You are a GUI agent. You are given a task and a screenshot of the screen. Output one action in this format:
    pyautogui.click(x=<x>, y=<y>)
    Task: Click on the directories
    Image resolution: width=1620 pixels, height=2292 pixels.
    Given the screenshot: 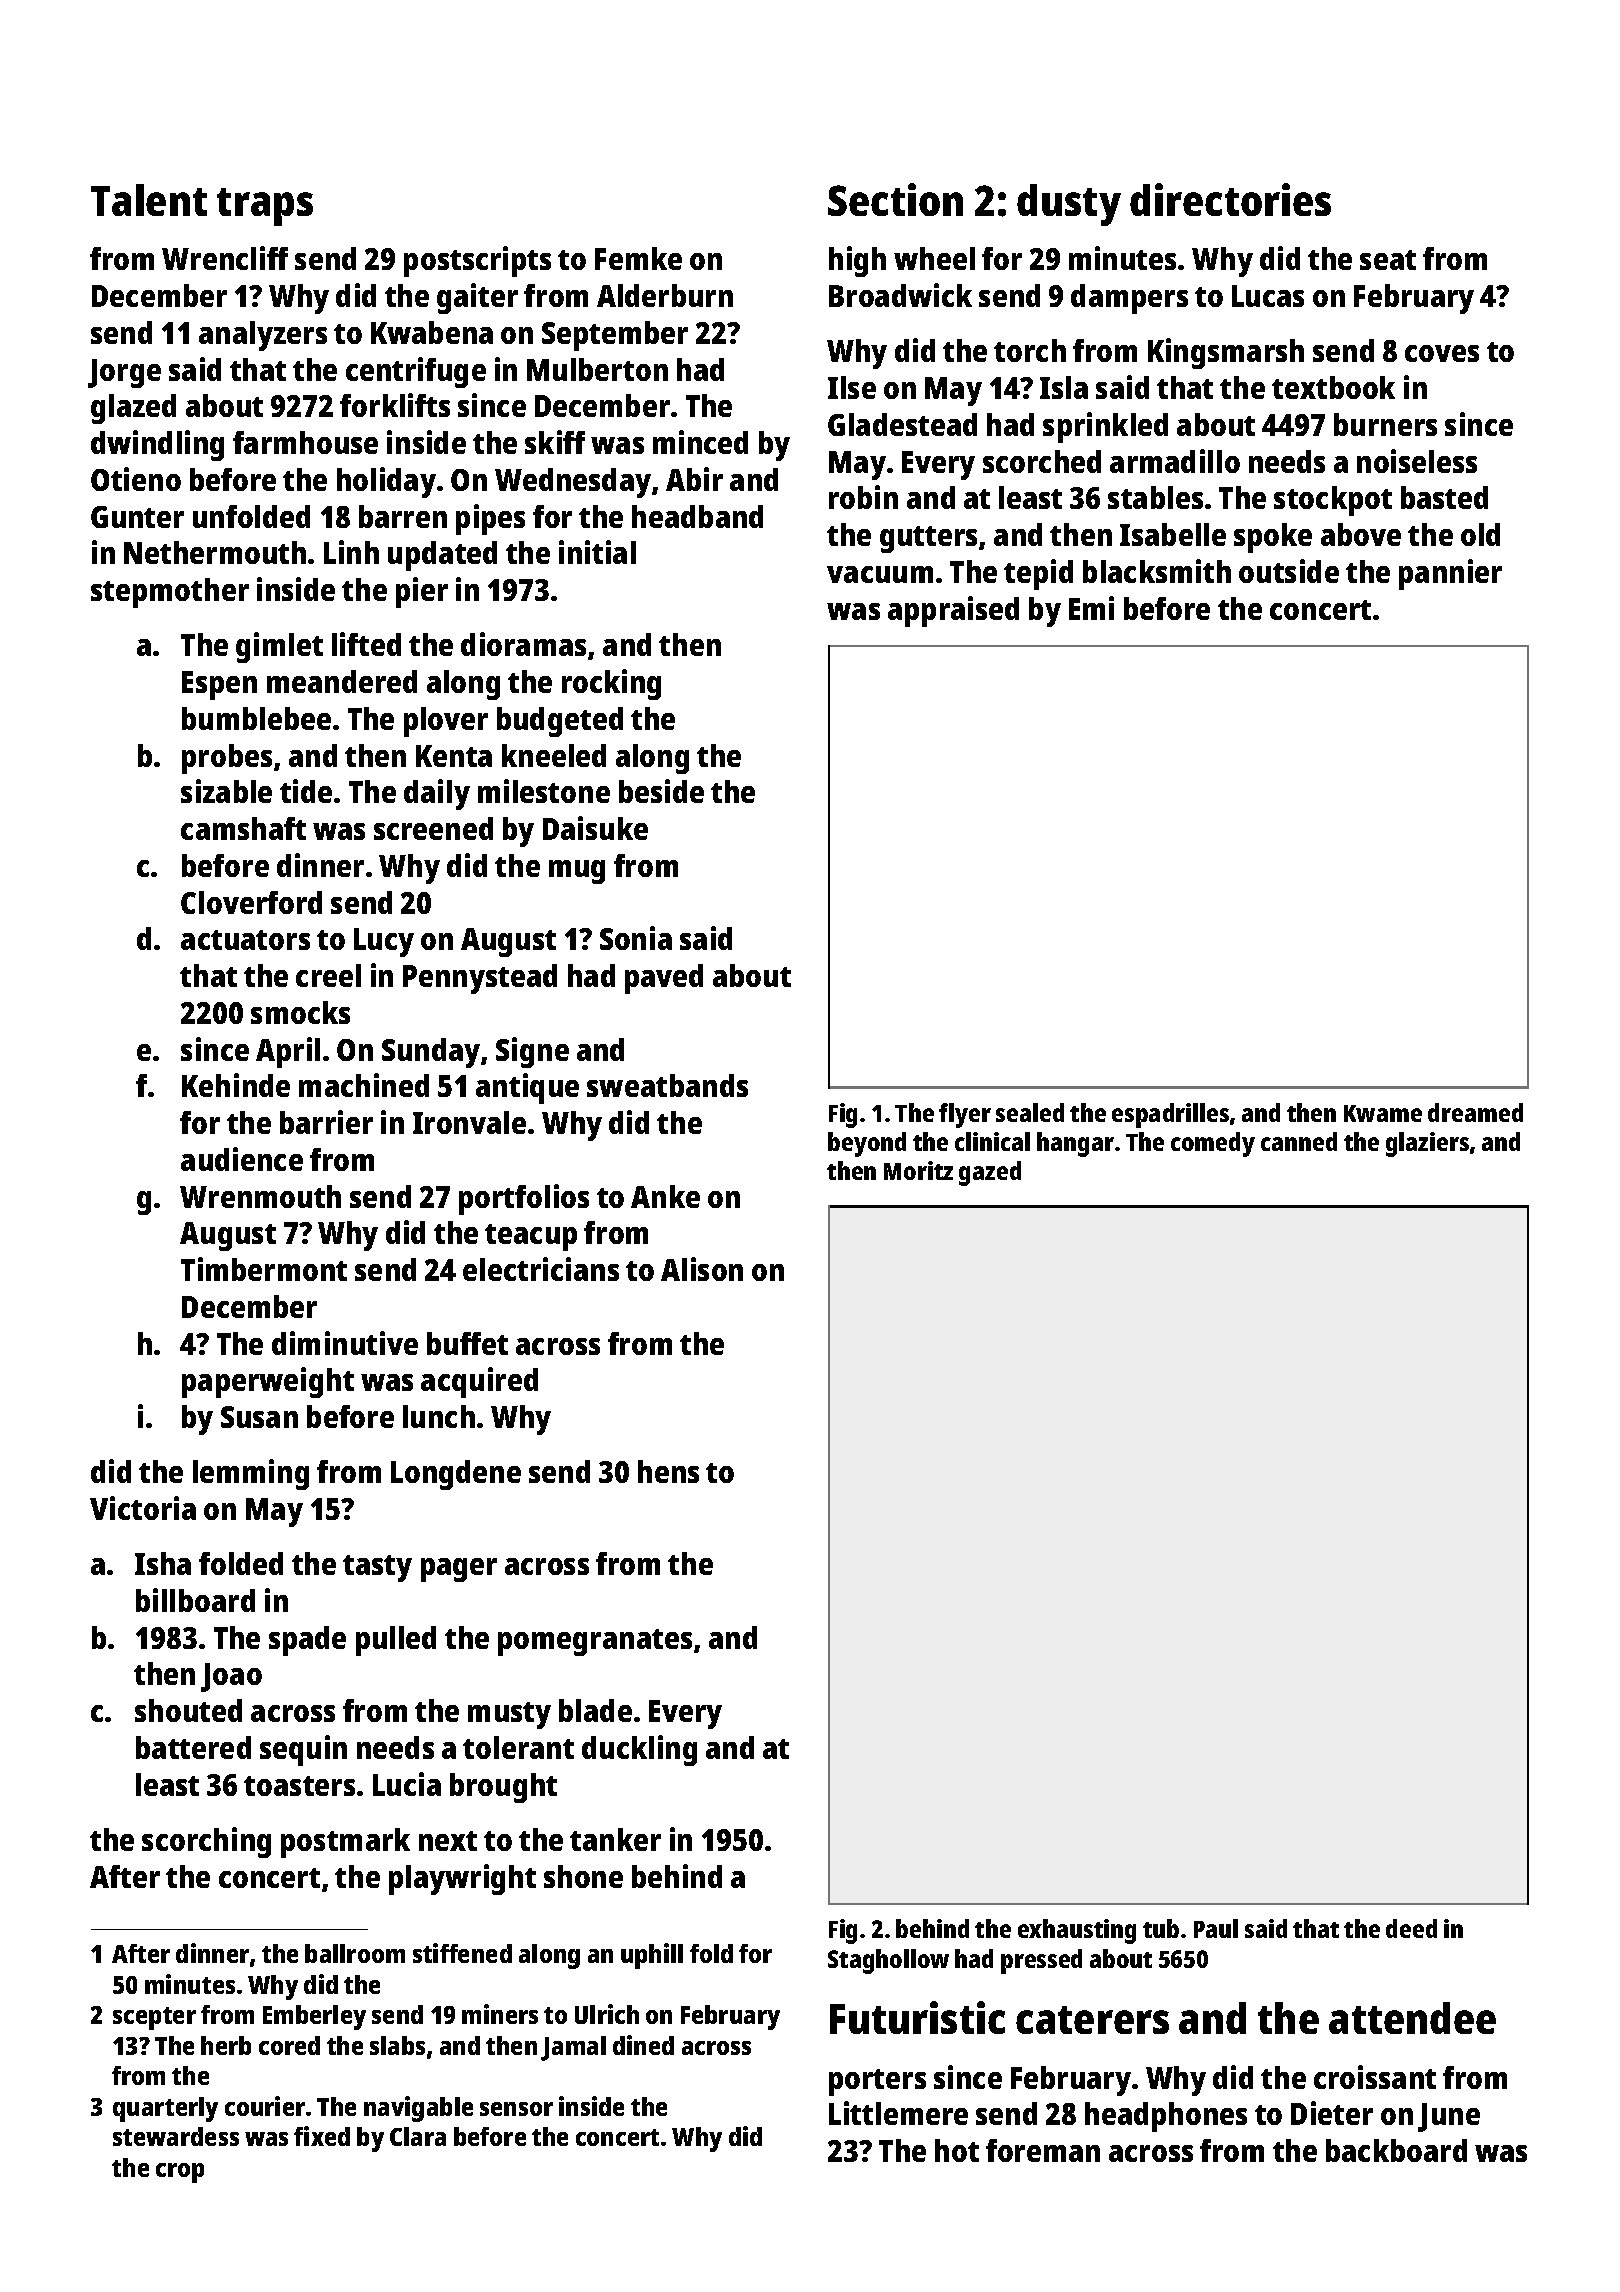 What is the action you would take?
    pyautogui.click(x=1230, y=199)
